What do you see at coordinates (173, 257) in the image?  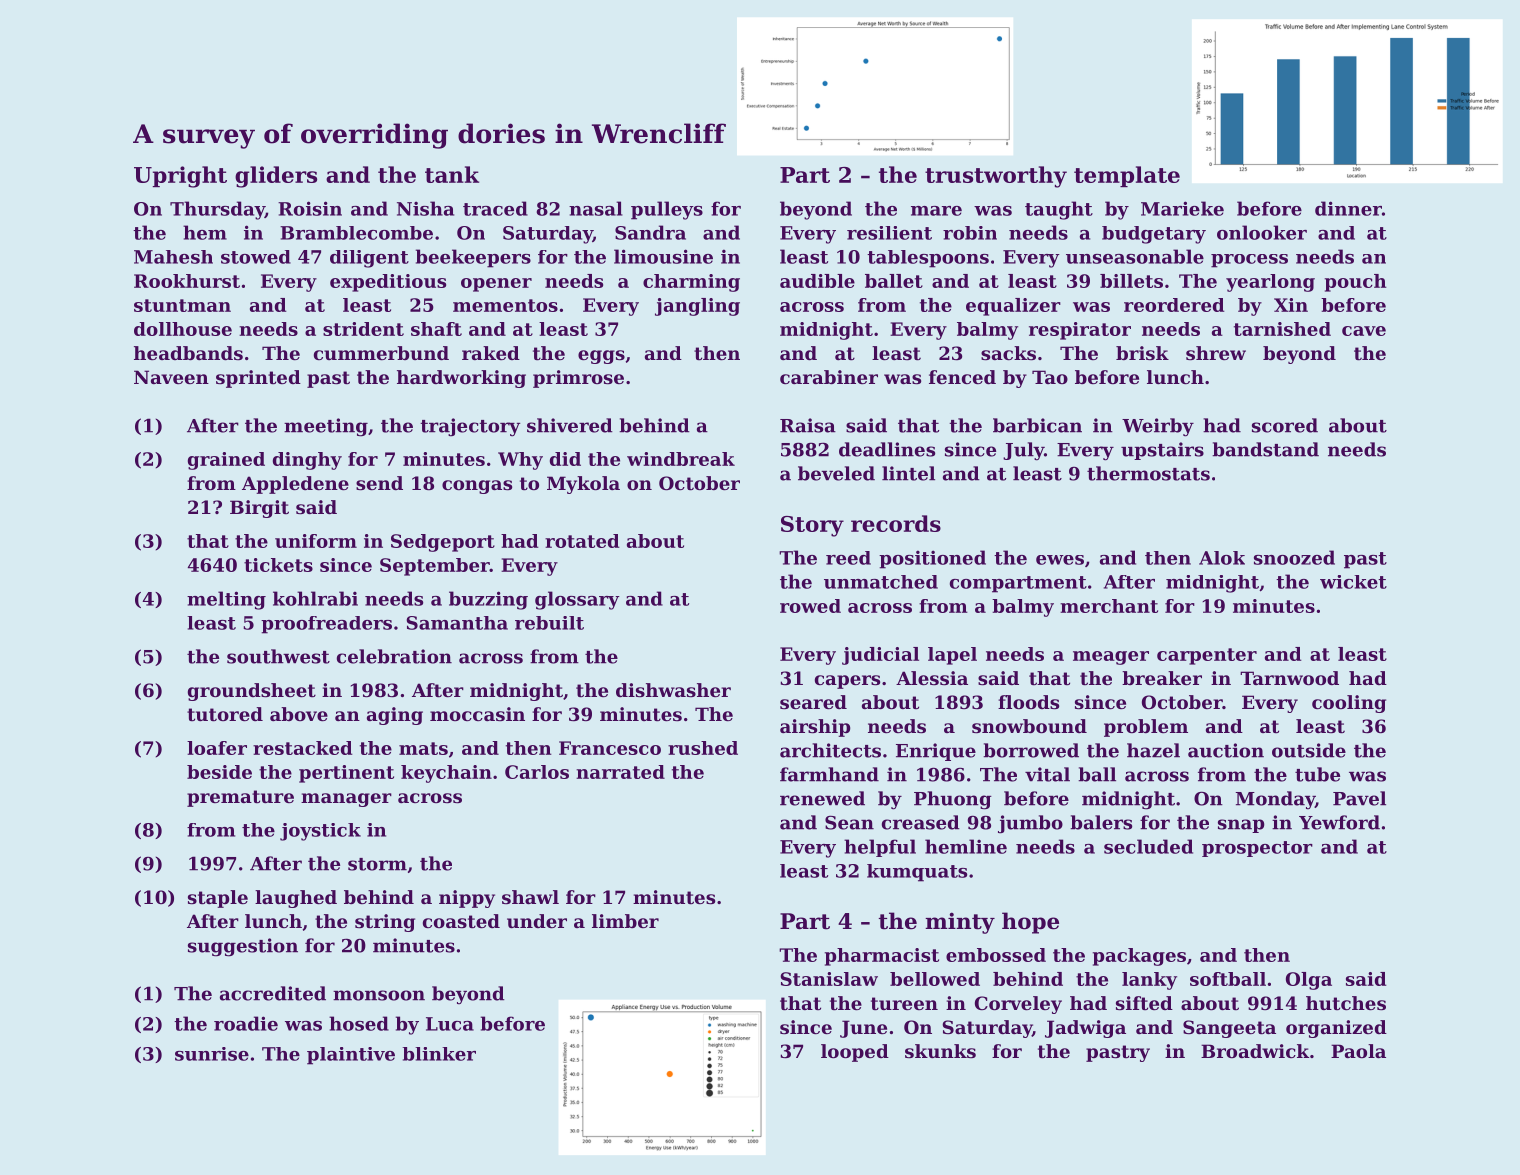 I see `Mahesh` at bounding box center [173, 257].
